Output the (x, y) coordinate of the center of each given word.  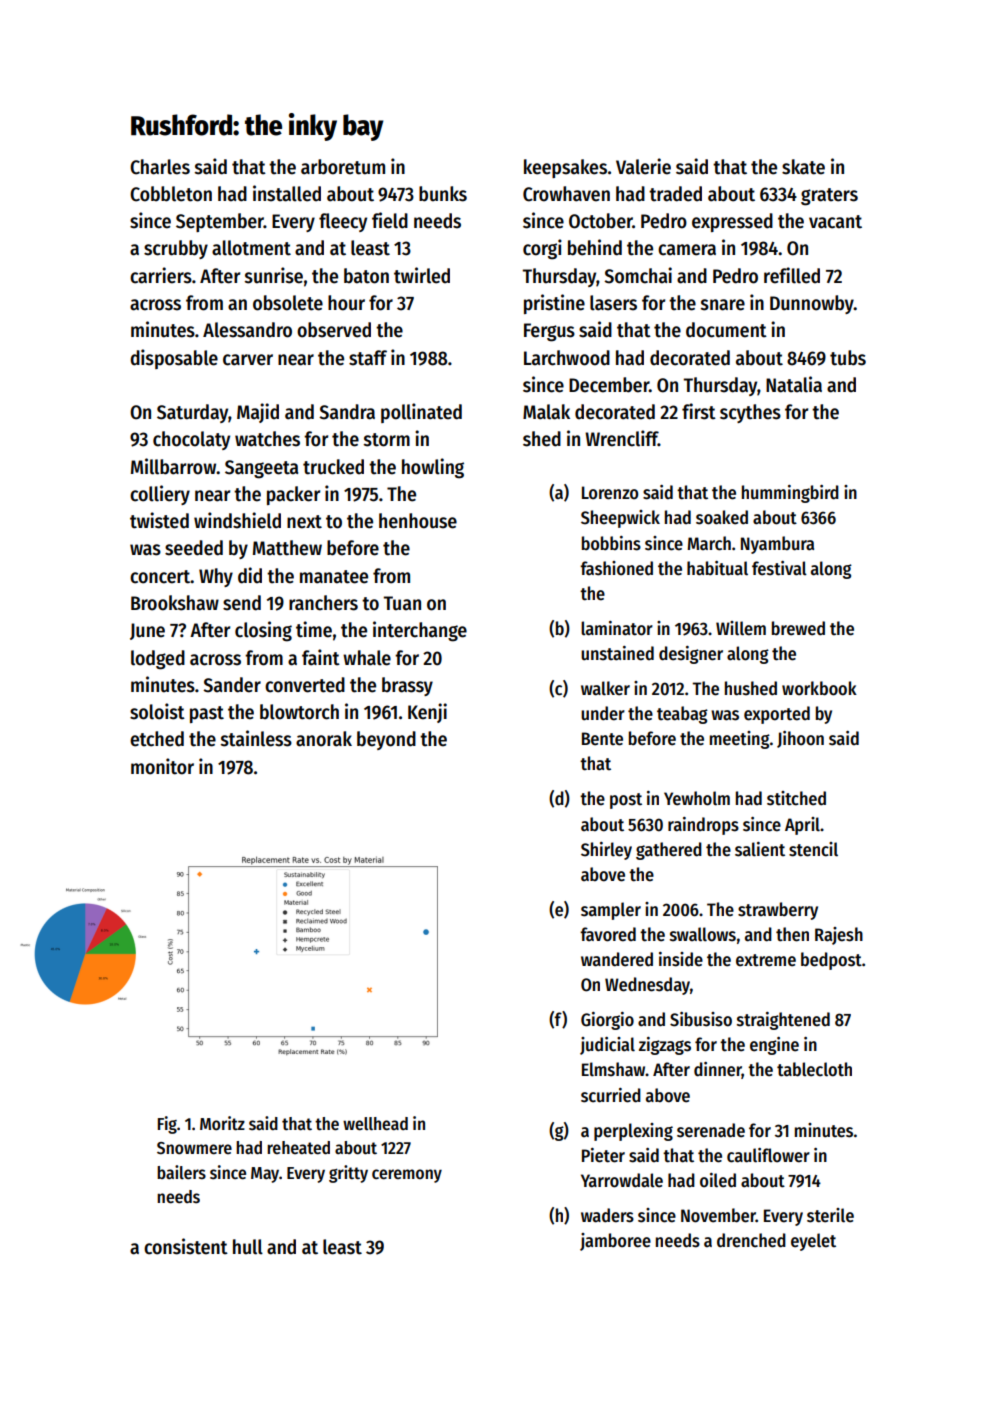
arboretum (343, 167)
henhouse (418, 521)
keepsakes (565, 168)
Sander (232, 685)
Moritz (222, 1123)
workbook (819, 688)
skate (803, 167)
